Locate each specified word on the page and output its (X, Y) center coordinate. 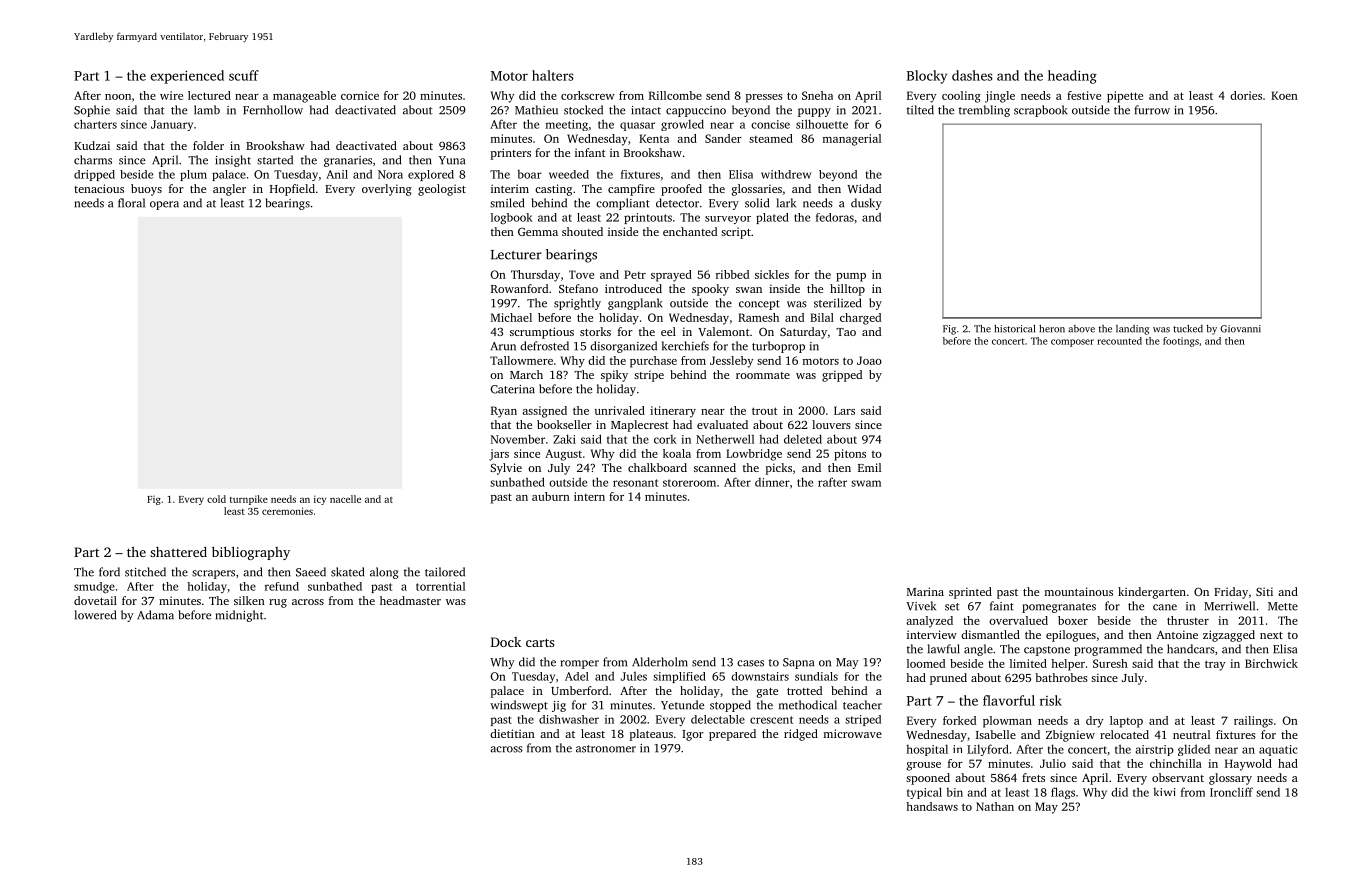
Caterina (512, 389)
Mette (1283, 606)
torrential (440, 586)
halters (553, 75)
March (526, 374)
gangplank (635, 304)
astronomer (606, 749)
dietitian (512, 733)
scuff (244, 75)
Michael (511, 317)
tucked (1188, 329)
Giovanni (1240, 329)
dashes (972, 75)
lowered (95, 615)
